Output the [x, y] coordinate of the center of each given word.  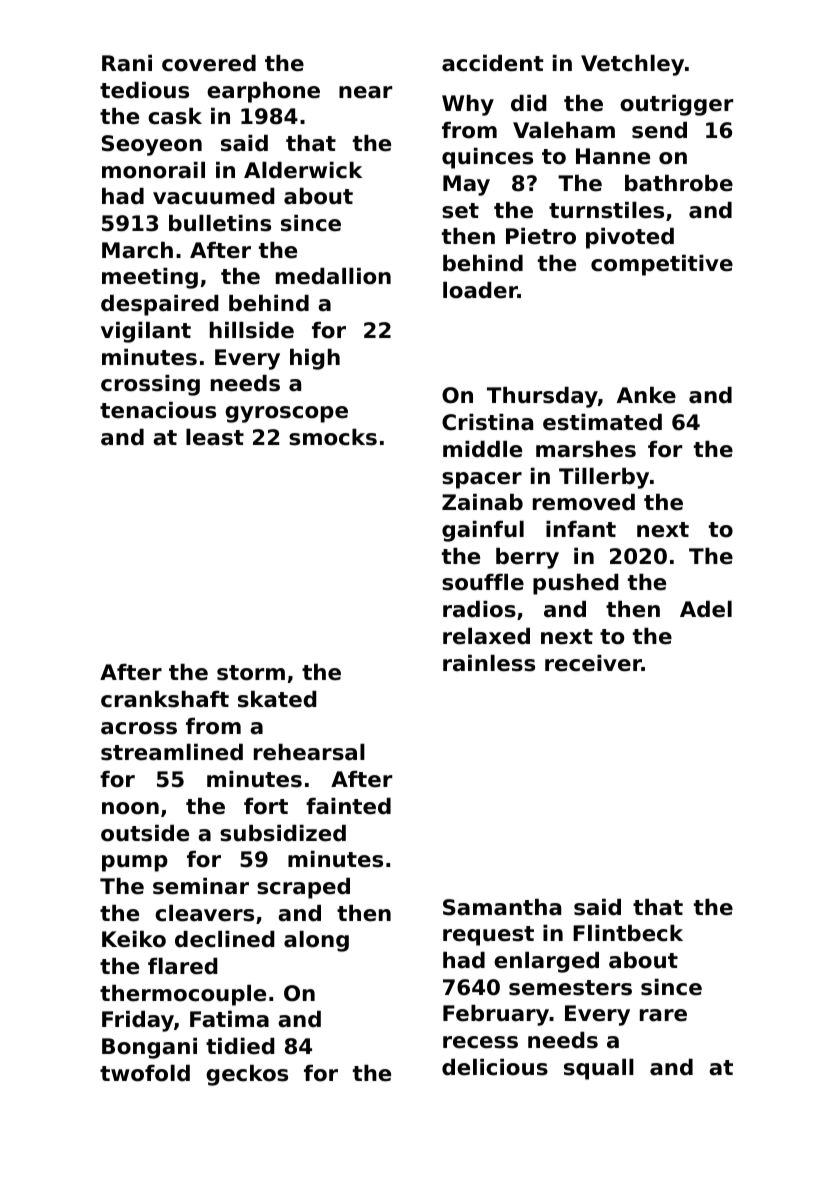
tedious [144, 90]
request [488, 936]
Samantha [502, 907]
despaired [160, 305]
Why [468, 105]
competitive [662, 265]
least [215, 437]
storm [251, 673]
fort [266, 806]
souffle [483, 582]
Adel [706, 609]
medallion [333, 276]
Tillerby [604, 478]
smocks [333, 437]
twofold [145, 1073]
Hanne [613, 156]
